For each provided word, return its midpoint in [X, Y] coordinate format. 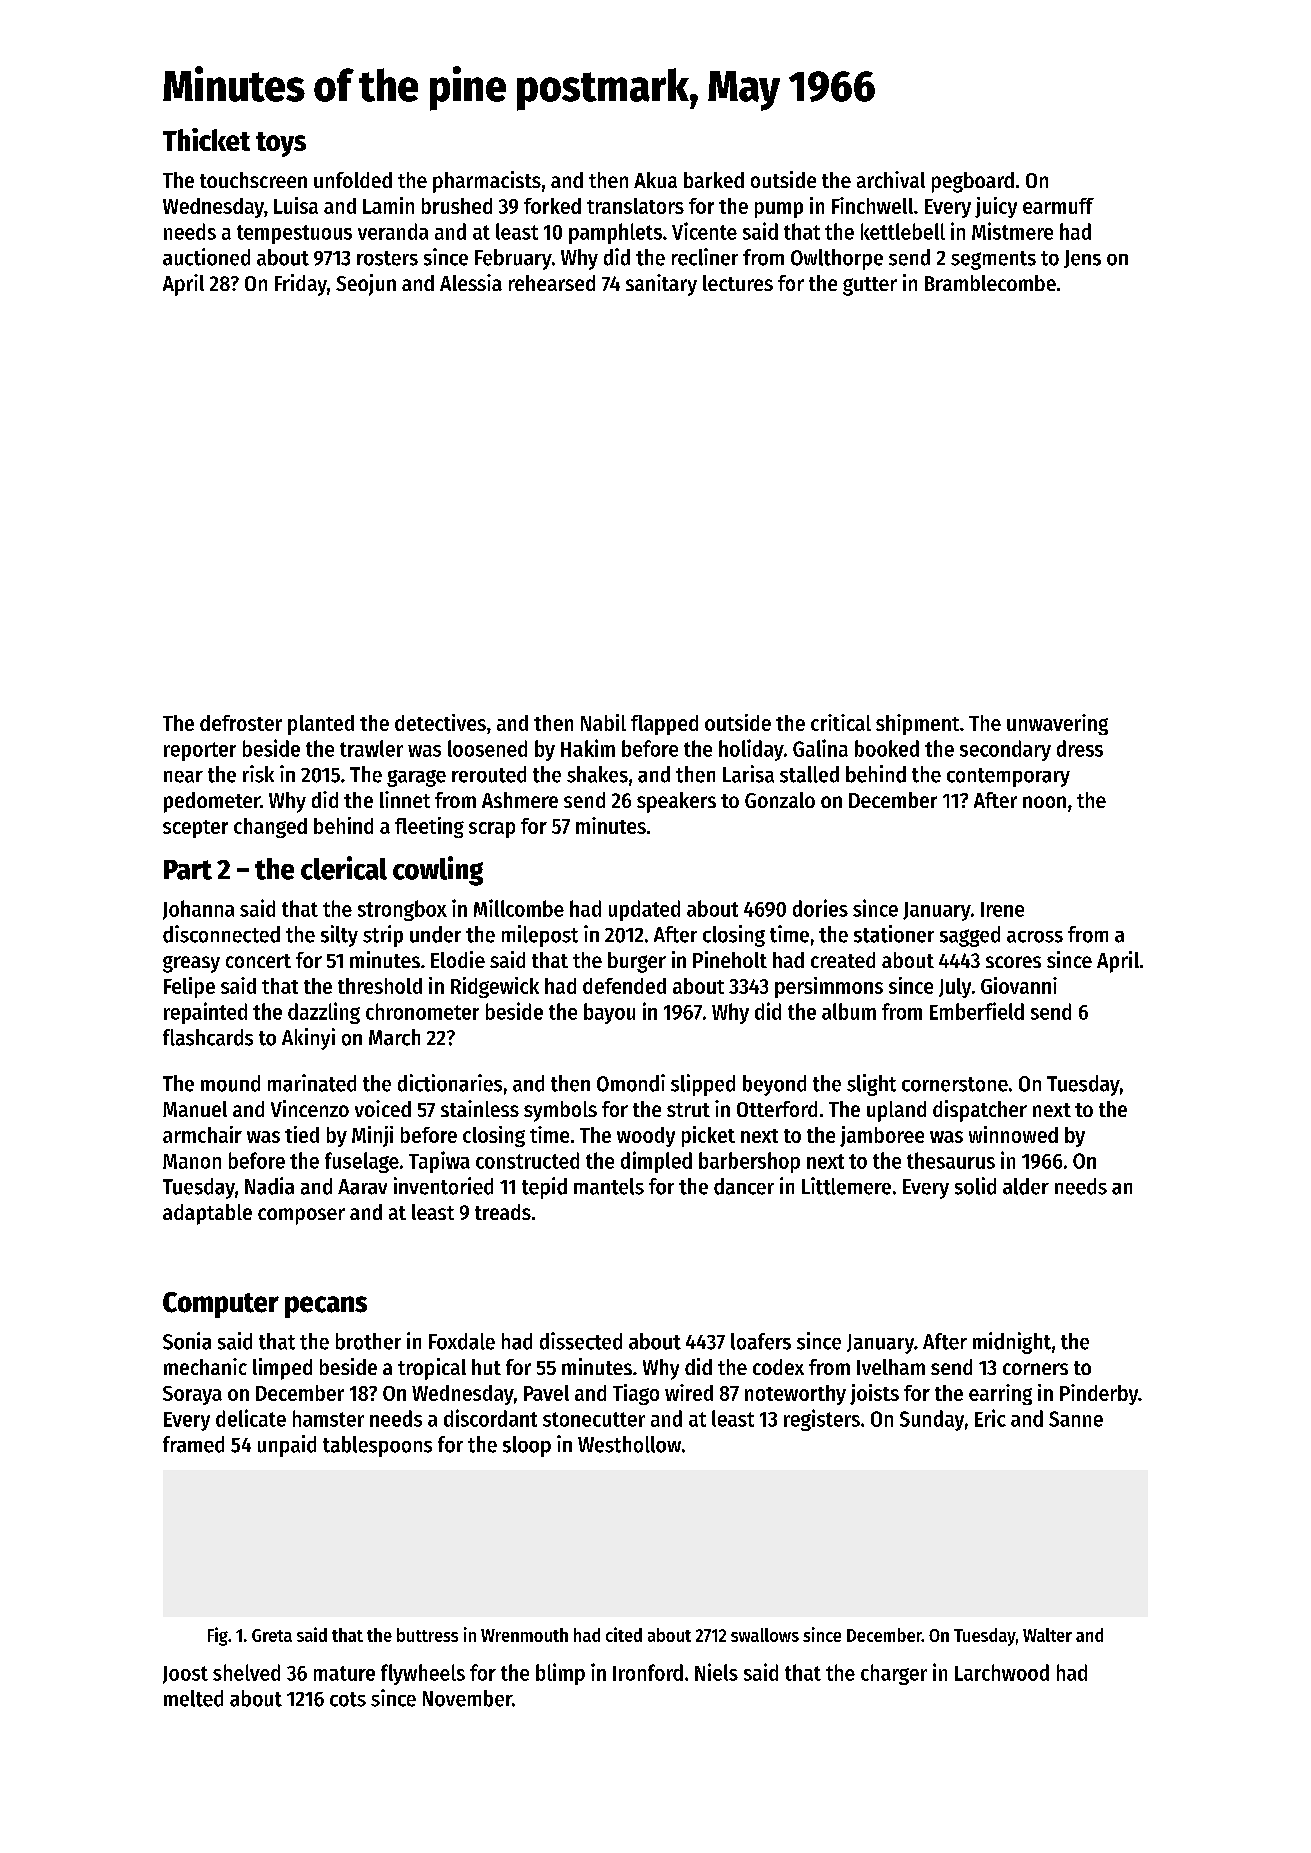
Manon [192, 1161]
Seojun [366, 285]
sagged [970, 936]
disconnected [221, 934]
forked [552, 206]
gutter [870, 286]
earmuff [1058, 206]
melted [193, 1698]
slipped [703, 1085]
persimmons [829, 987]
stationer [894, 934]
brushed [457, 206]
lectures [738, 283]
